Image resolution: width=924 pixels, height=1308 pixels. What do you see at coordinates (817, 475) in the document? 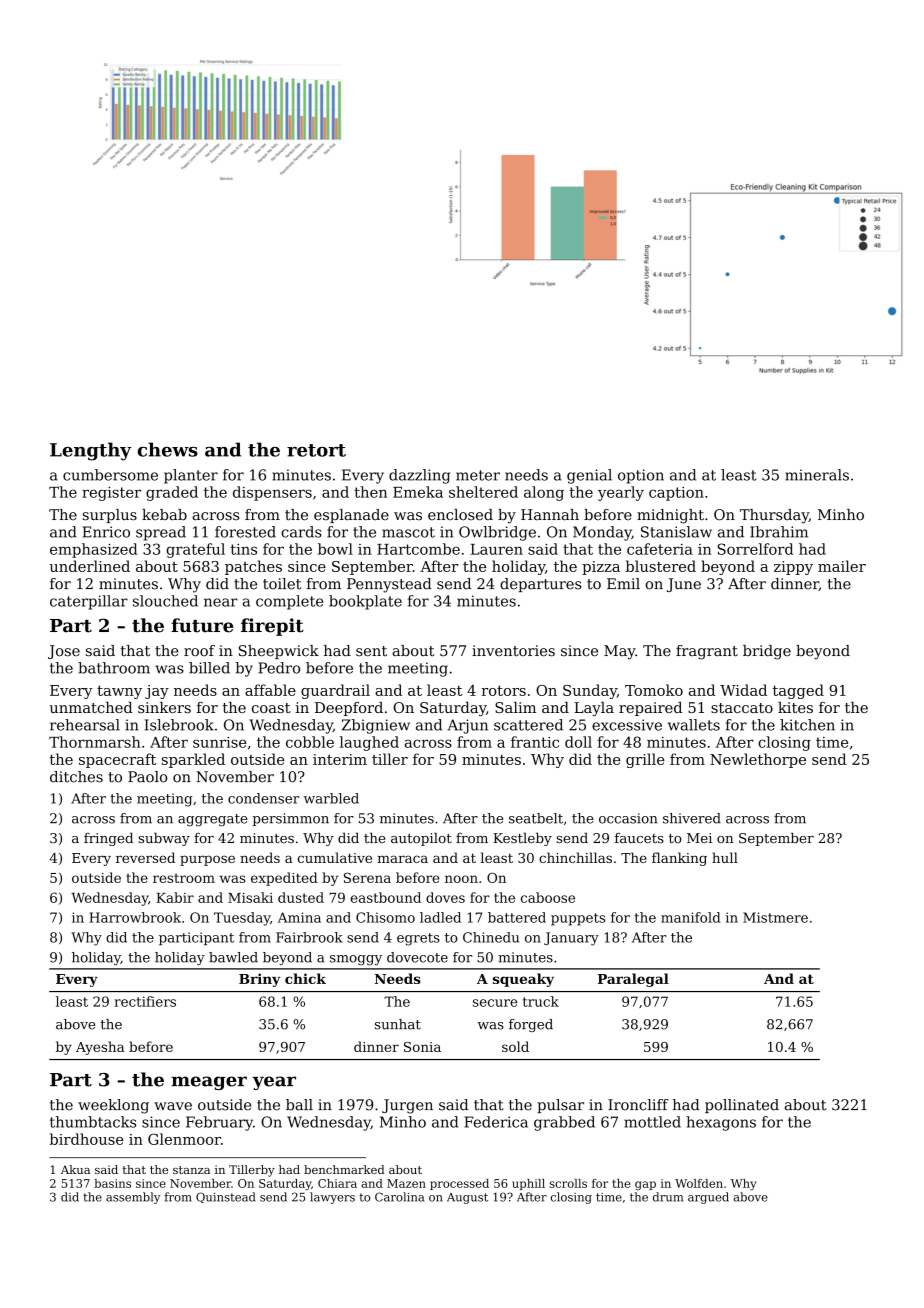
I see `minerals` at bounding box center [817, 475].
